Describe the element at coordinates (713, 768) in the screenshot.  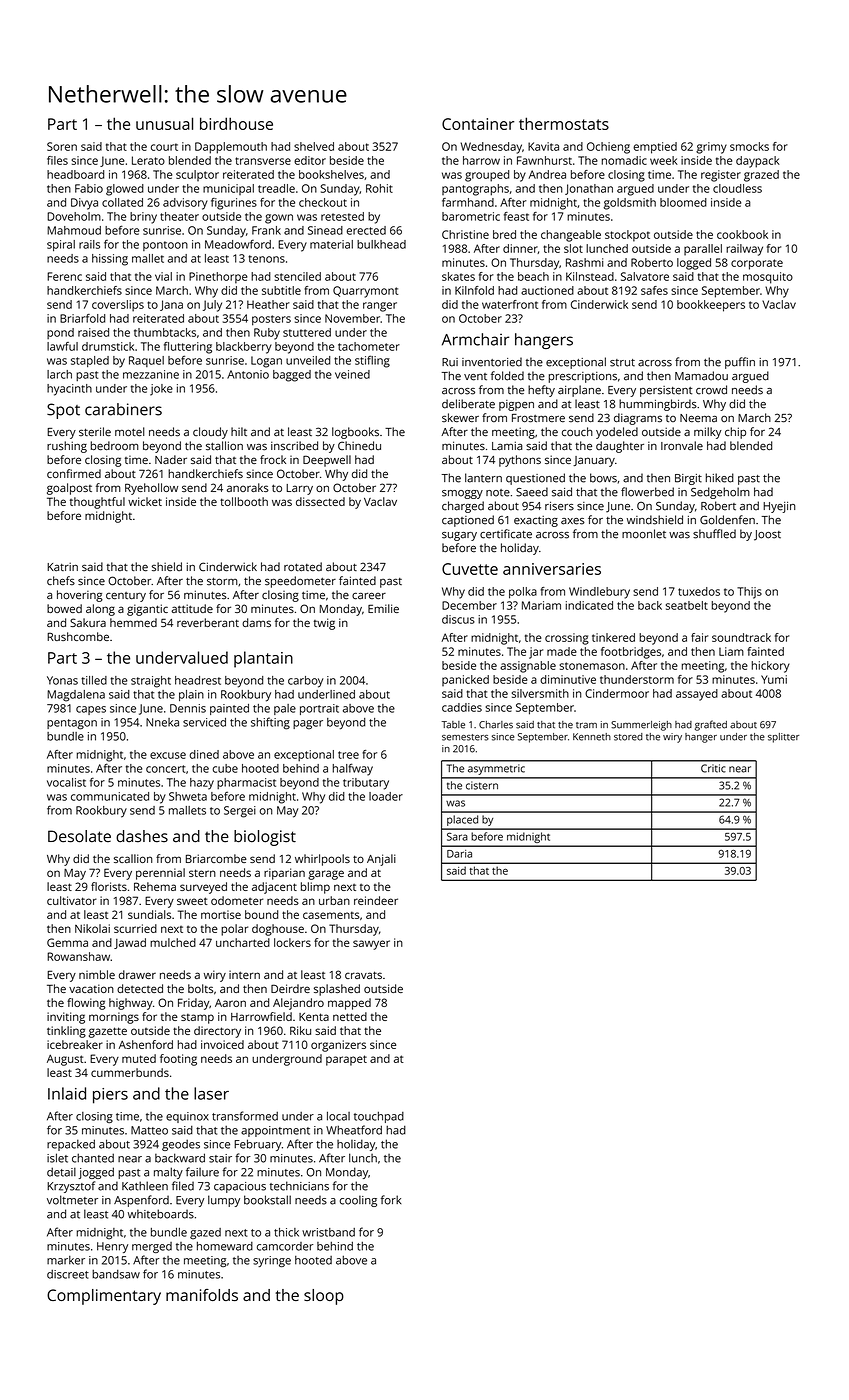
I see `Critic` at that location.
